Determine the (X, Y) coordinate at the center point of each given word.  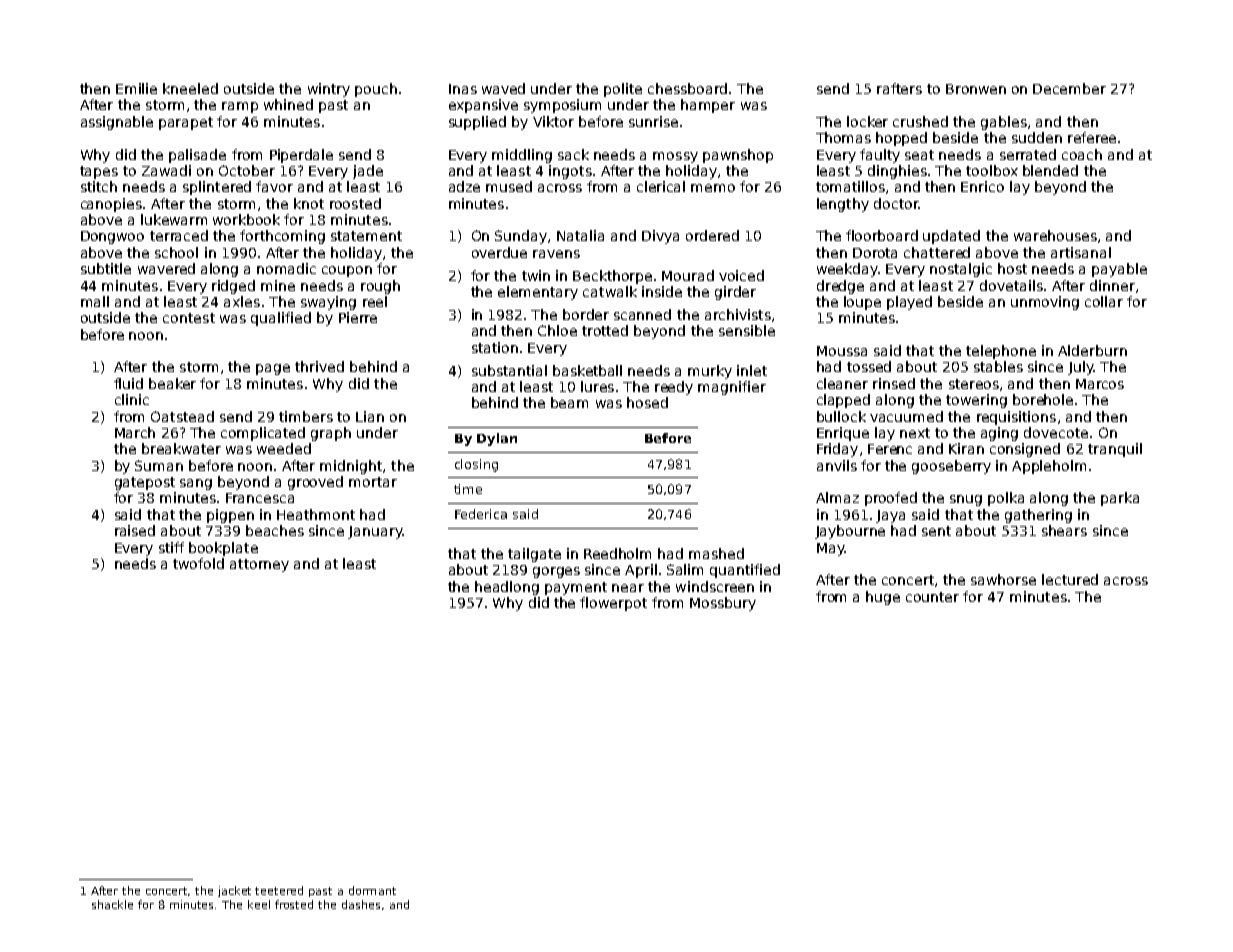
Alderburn (1092, 350)
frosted (294, 904)
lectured (1070, 579)
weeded (284, 448)
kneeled (190, 88)
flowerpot (613, 604)
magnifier (732, 388)
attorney (259, 565)
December (1069, 88)
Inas (463, 89)
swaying (328, 303)
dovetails (1011, 285)
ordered (712, 235)
